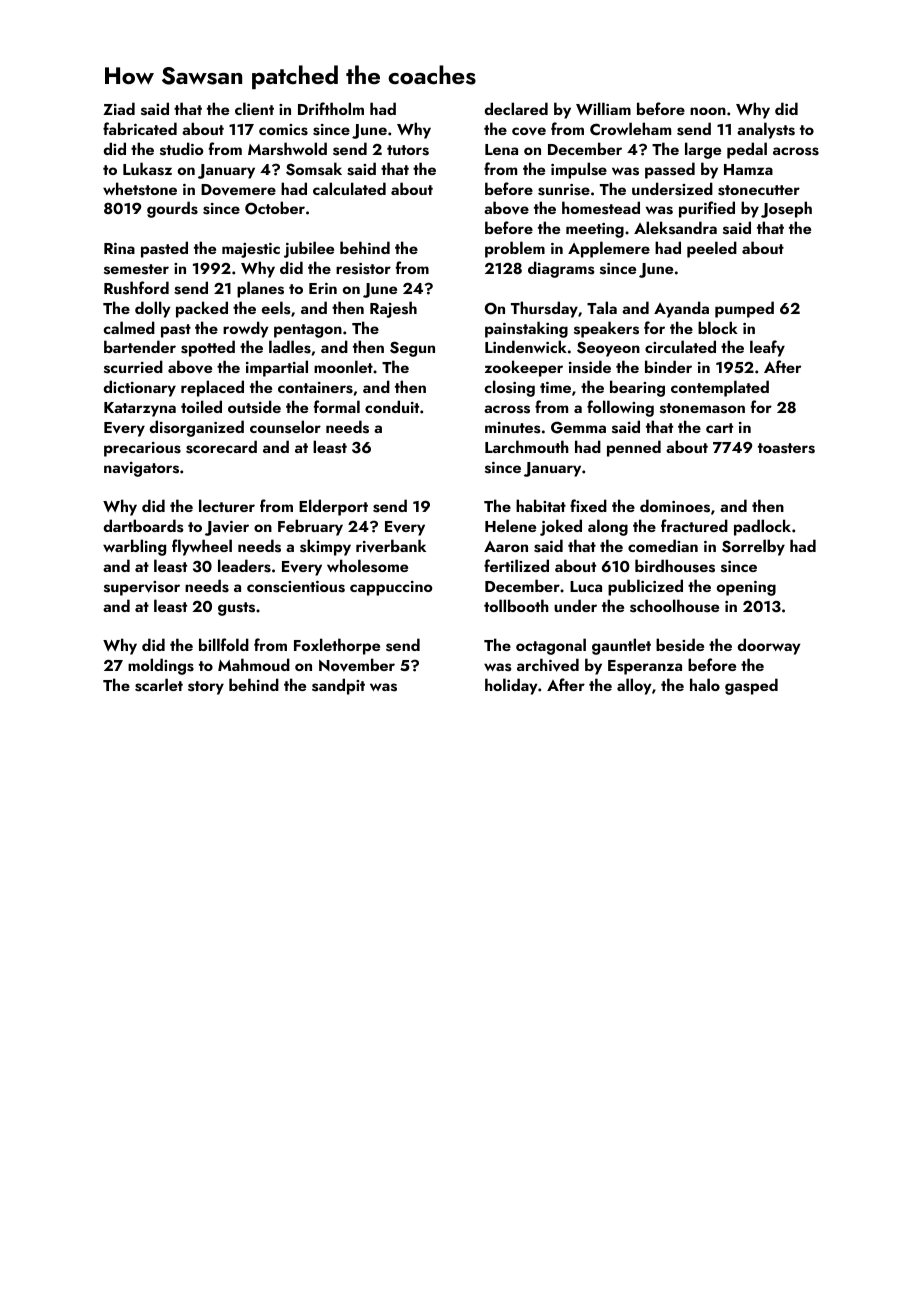 The height and width of the document is (1314, 924). Describe the element at coordinates (331, 108) in the document. I see `Driftholm` at that location.
